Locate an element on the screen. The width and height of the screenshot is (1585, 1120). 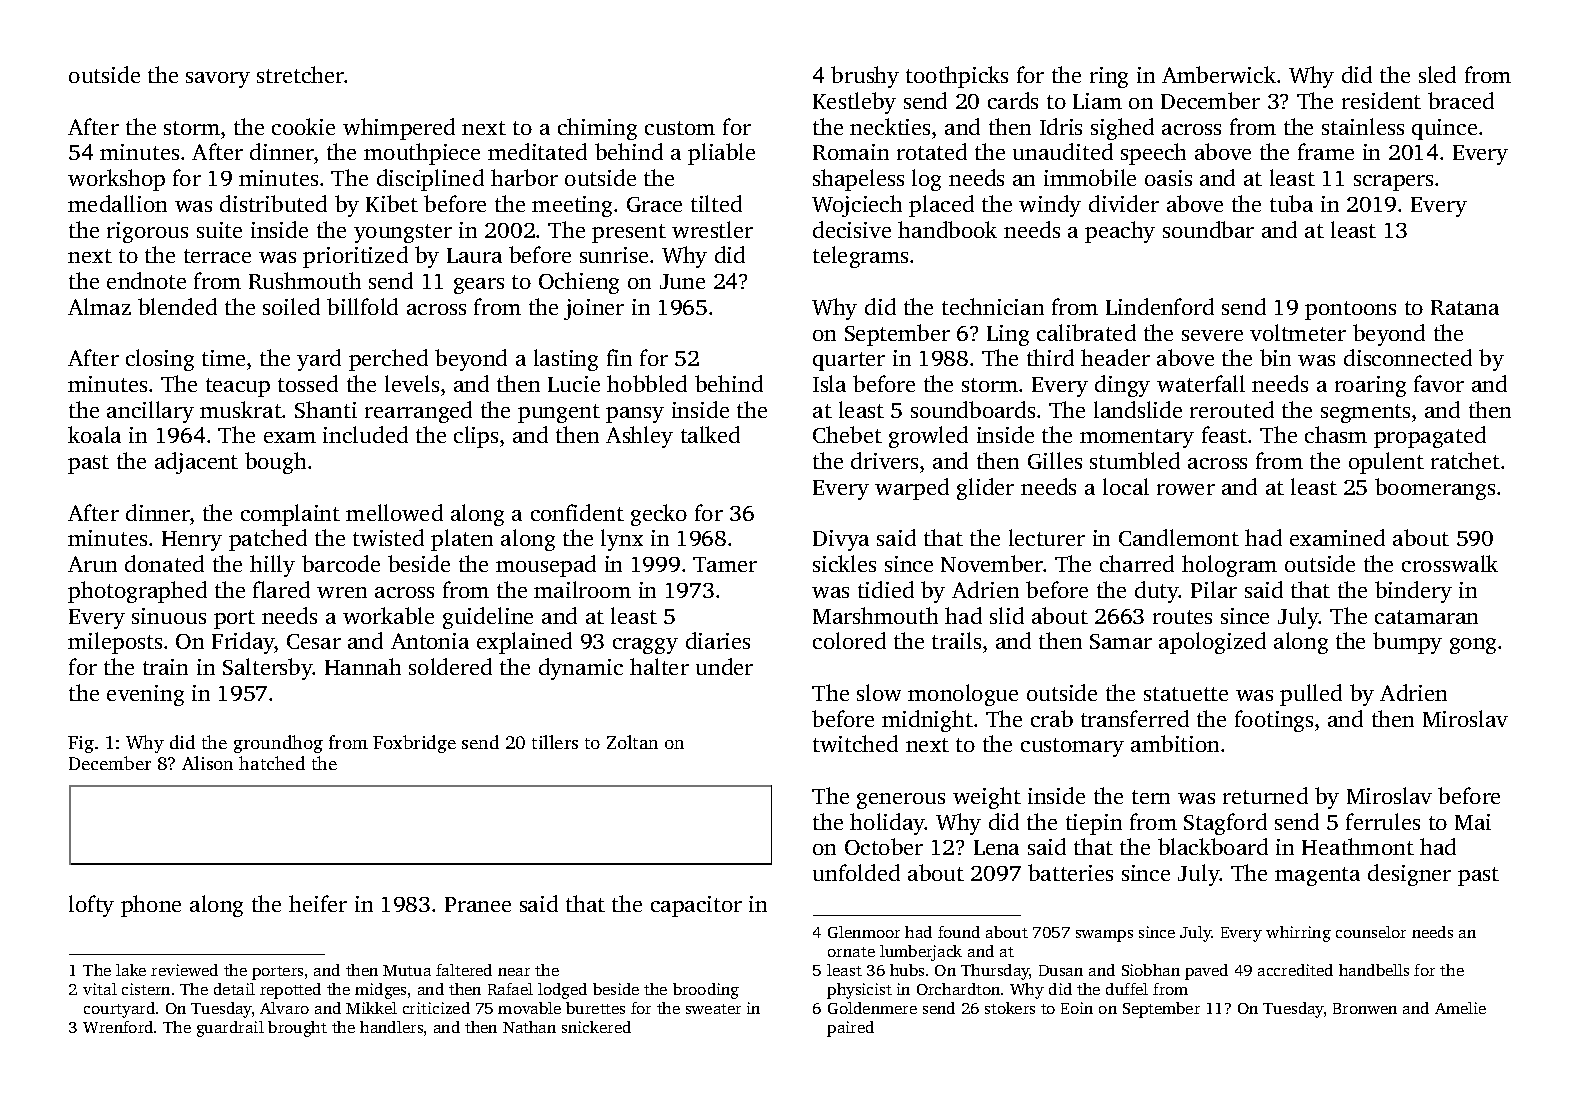
Ratana is located at coordinates (1465, 307).
